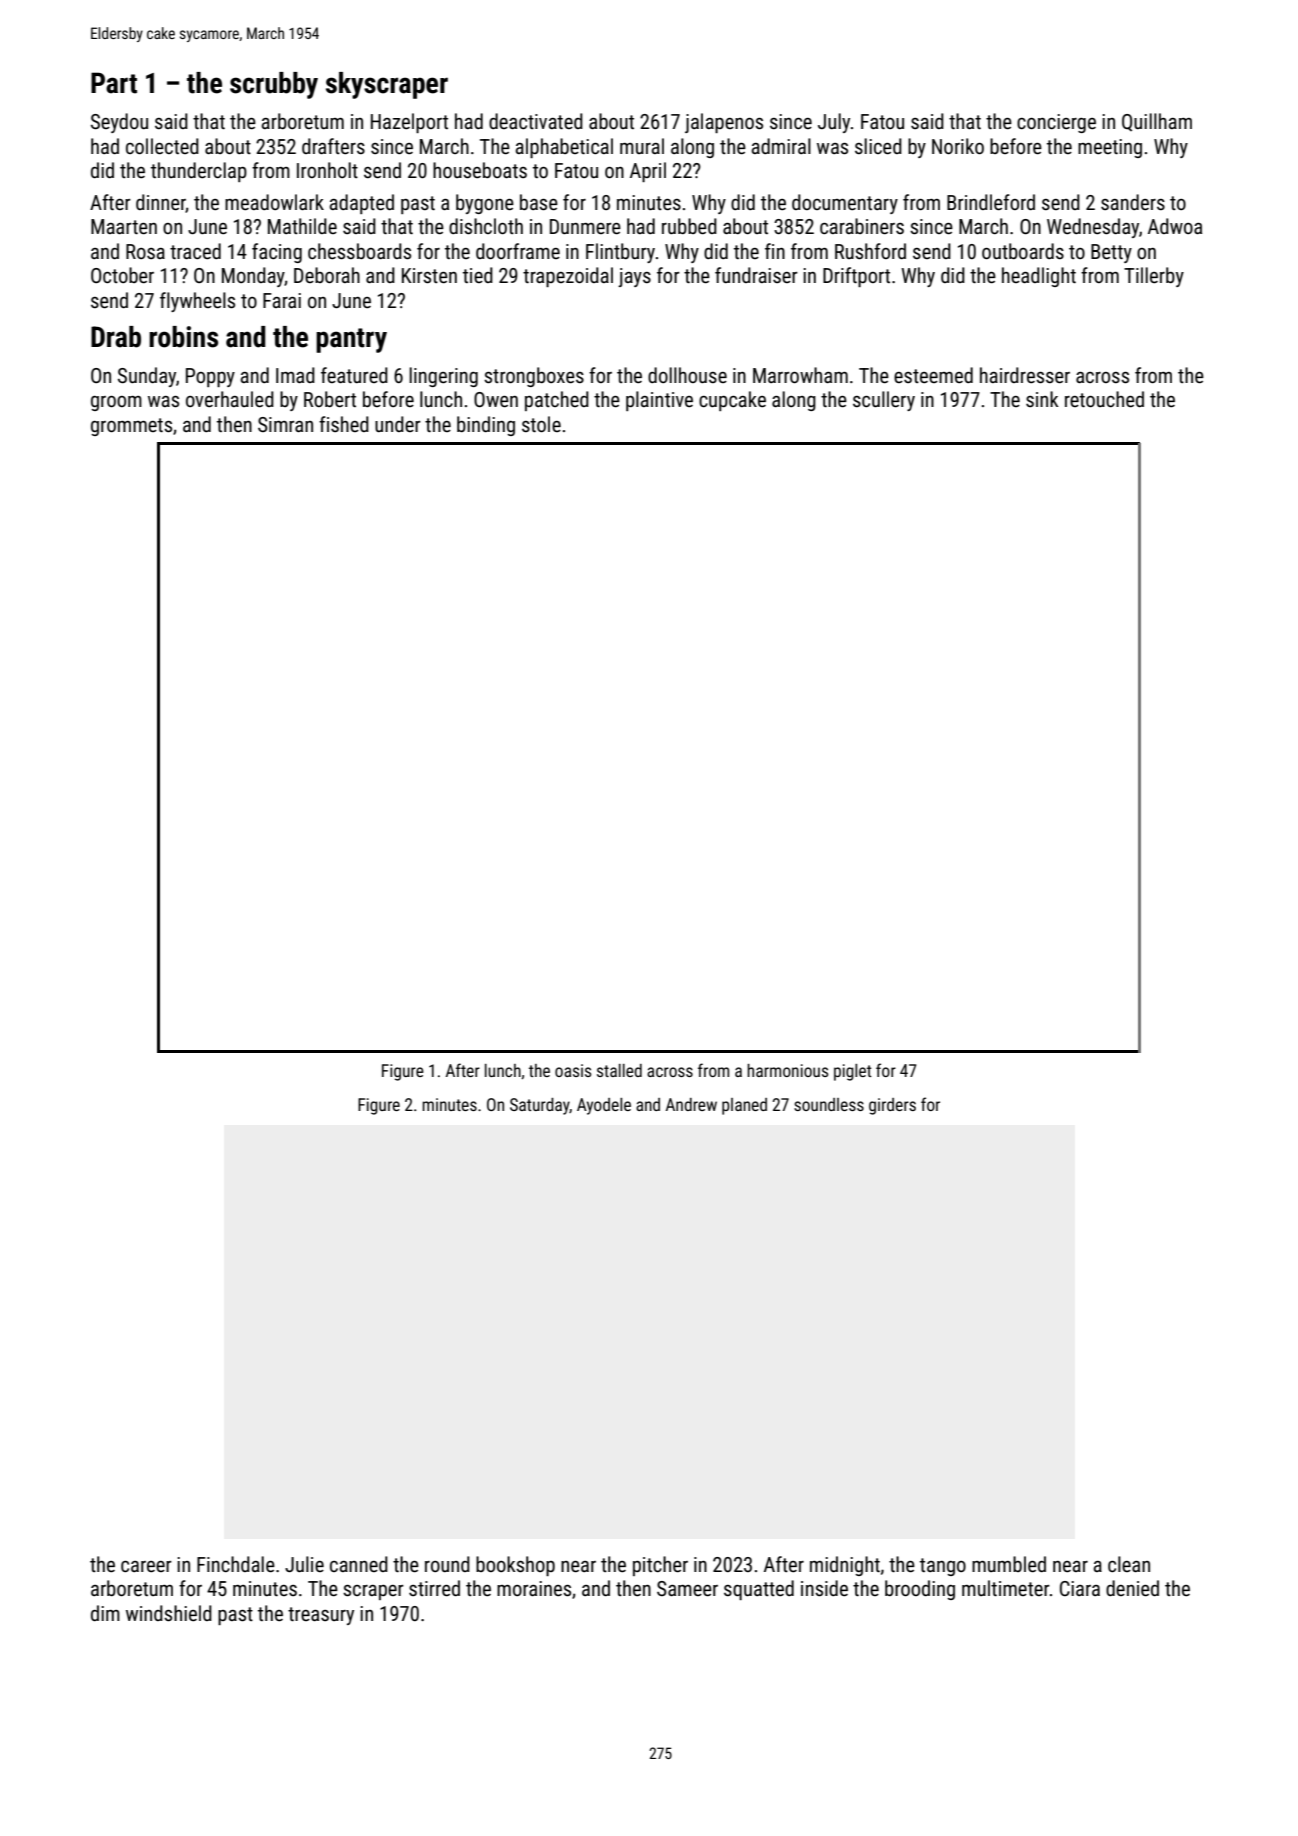 This screenshot has width=1298, height=1836. What do you see at coordinates (541, 424) in the screenshot?
I see `stole` at bounding box center [541, 424].
